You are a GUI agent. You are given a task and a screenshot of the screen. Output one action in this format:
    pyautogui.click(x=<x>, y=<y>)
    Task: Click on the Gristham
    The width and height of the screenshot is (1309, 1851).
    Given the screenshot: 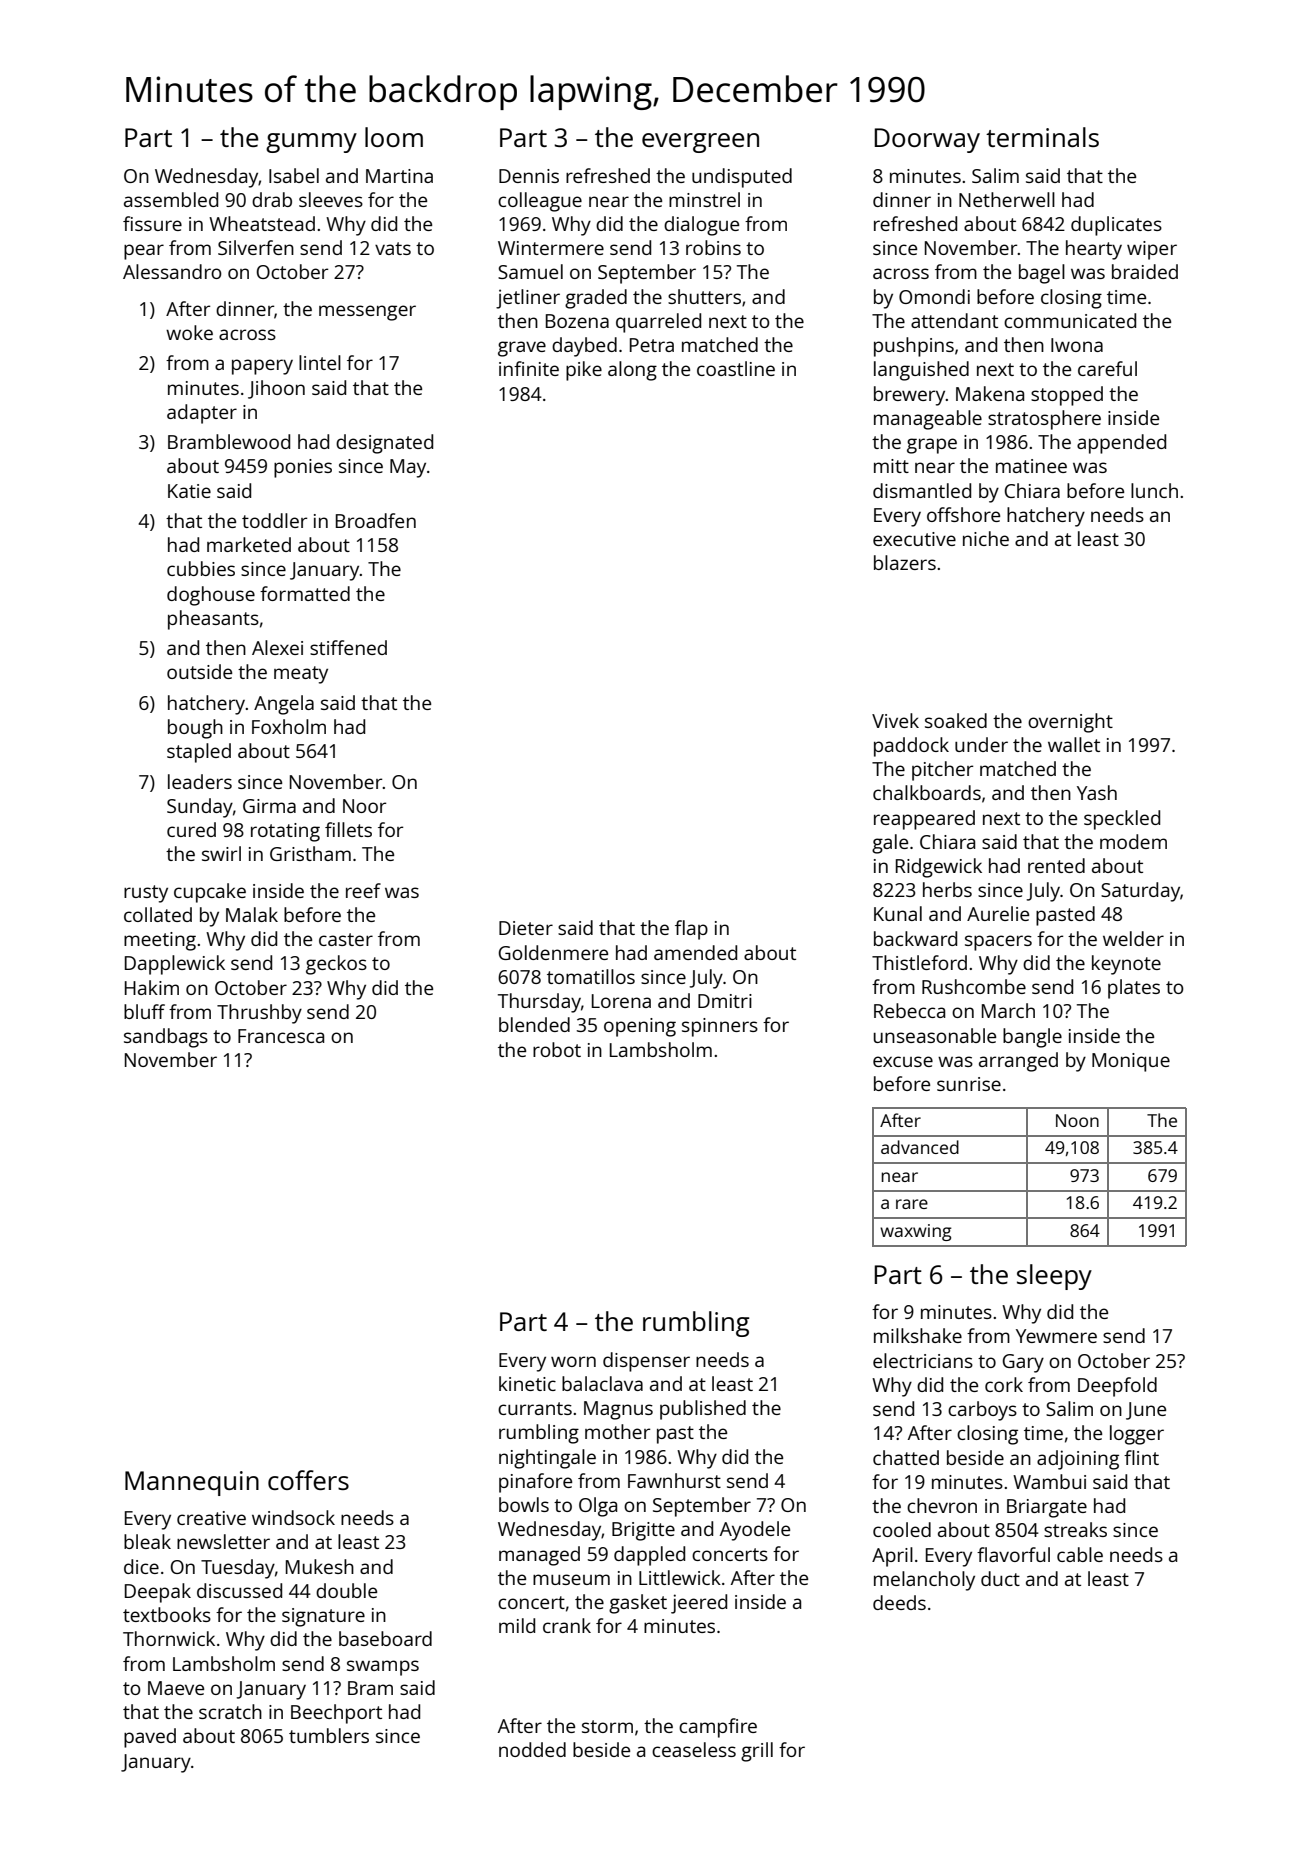 What is the action you would take?
    pyautogui.click(x=310, y=853)
